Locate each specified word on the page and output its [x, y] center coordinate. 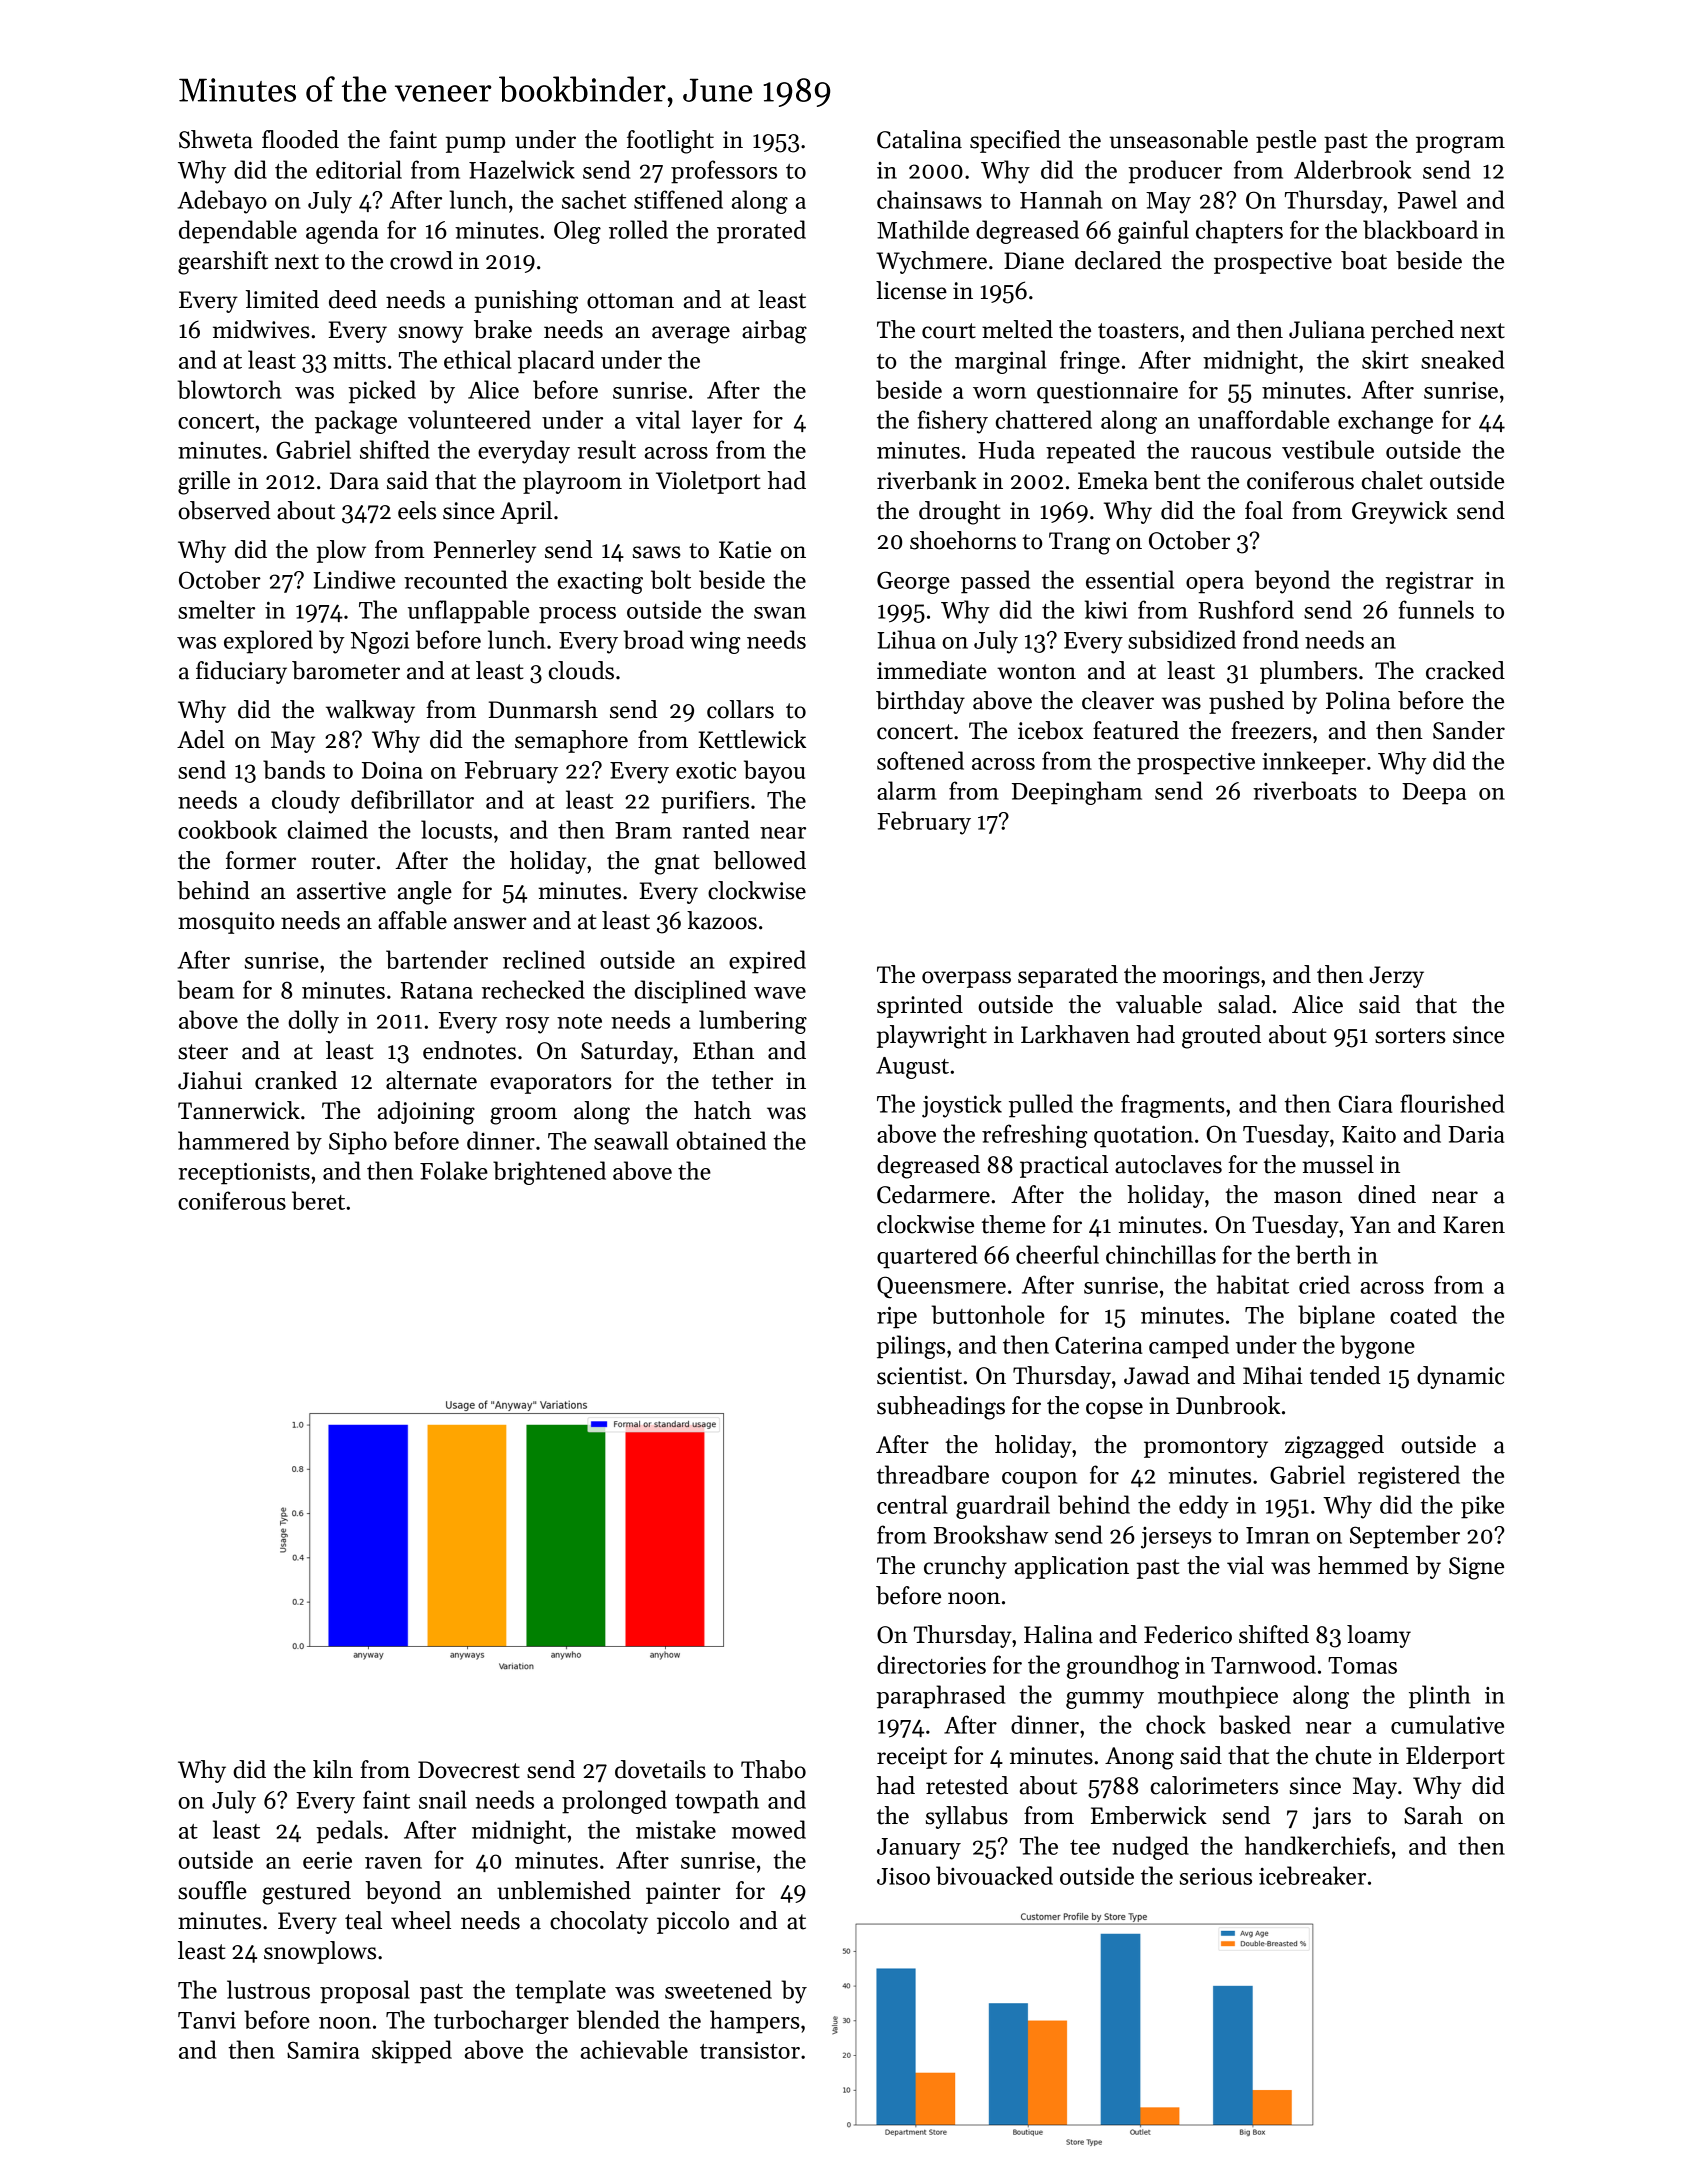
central [912, 1504]
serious [1216, 1876]
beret [318, 1200]
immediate [932, 670]
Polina [1358, 700]
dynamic [1461, 1377]
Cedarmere [933, 1194]
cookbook [227, 829]
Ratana [437, 990]
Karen [1474, 1225]
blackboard [1420, 229]
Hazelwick [522, 169]
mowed [769, 1829]
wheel [421, 1920]
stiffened [678, 199]
